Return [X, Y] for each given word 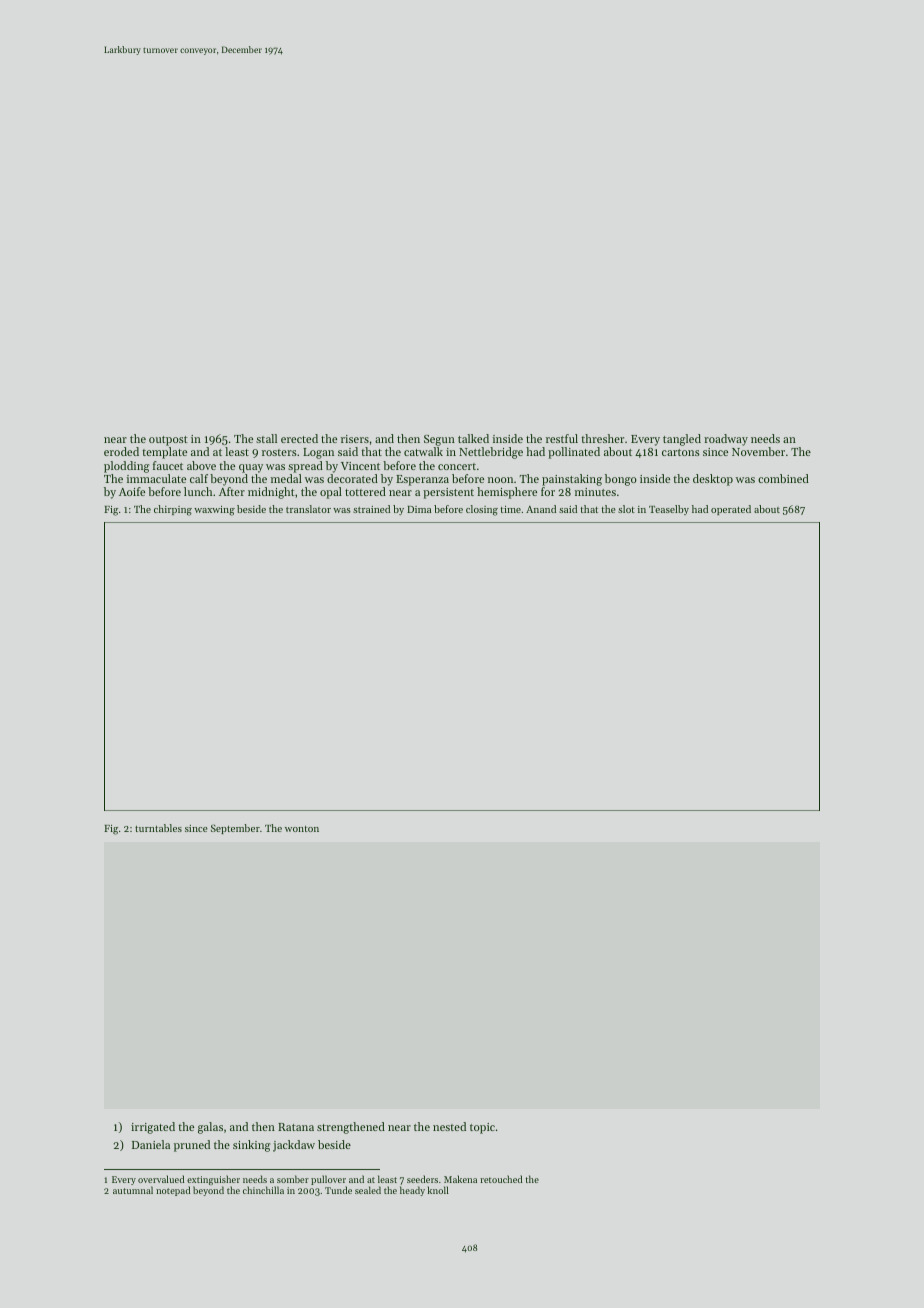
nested [449, 1126]
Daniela [151, 1144]
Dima [419, 509]
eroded [121, 451]
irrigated [153, 1128]
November [758, 451]
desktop [713, 480]
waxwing [214, 511]
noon [500, 480]
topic [482, 1128]
